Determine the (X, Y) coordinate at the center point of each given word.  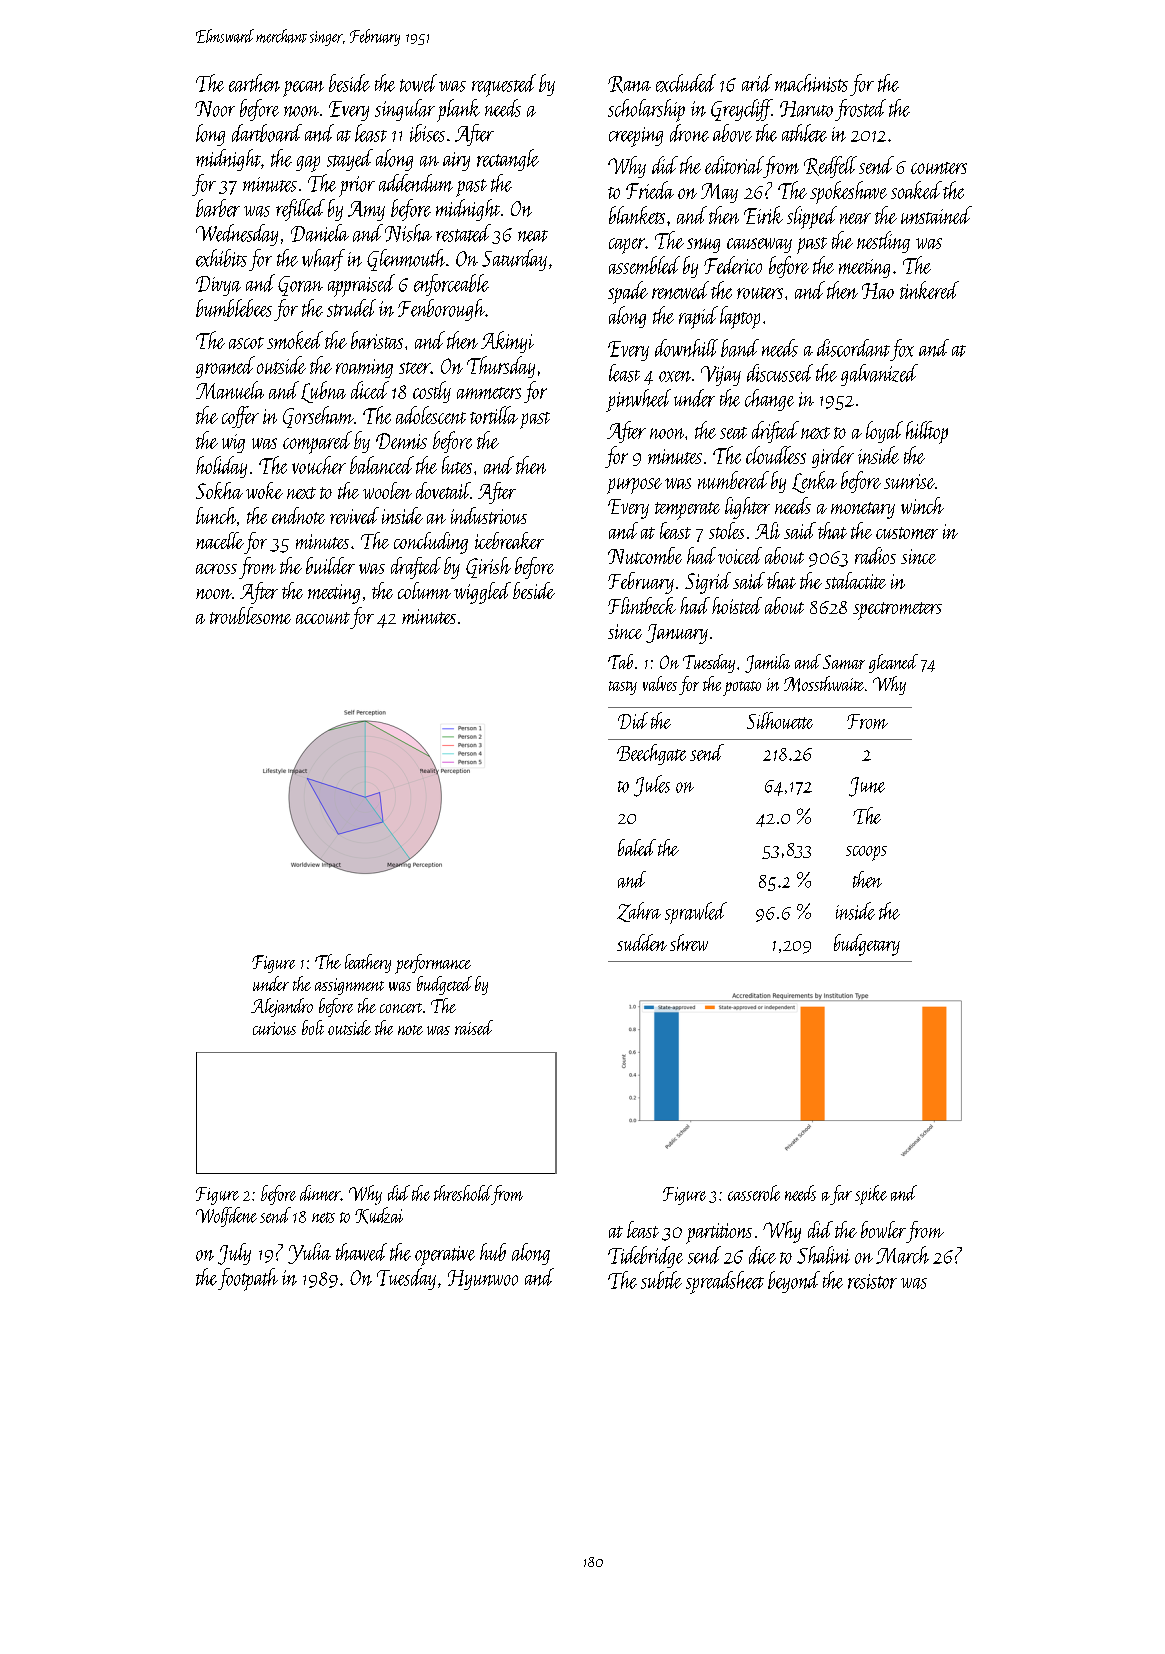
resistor (872, 1281)
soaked (916, 190)
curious (274, 1028)
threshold (463, 1193)
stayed (350, 160)
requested (504, 85)
